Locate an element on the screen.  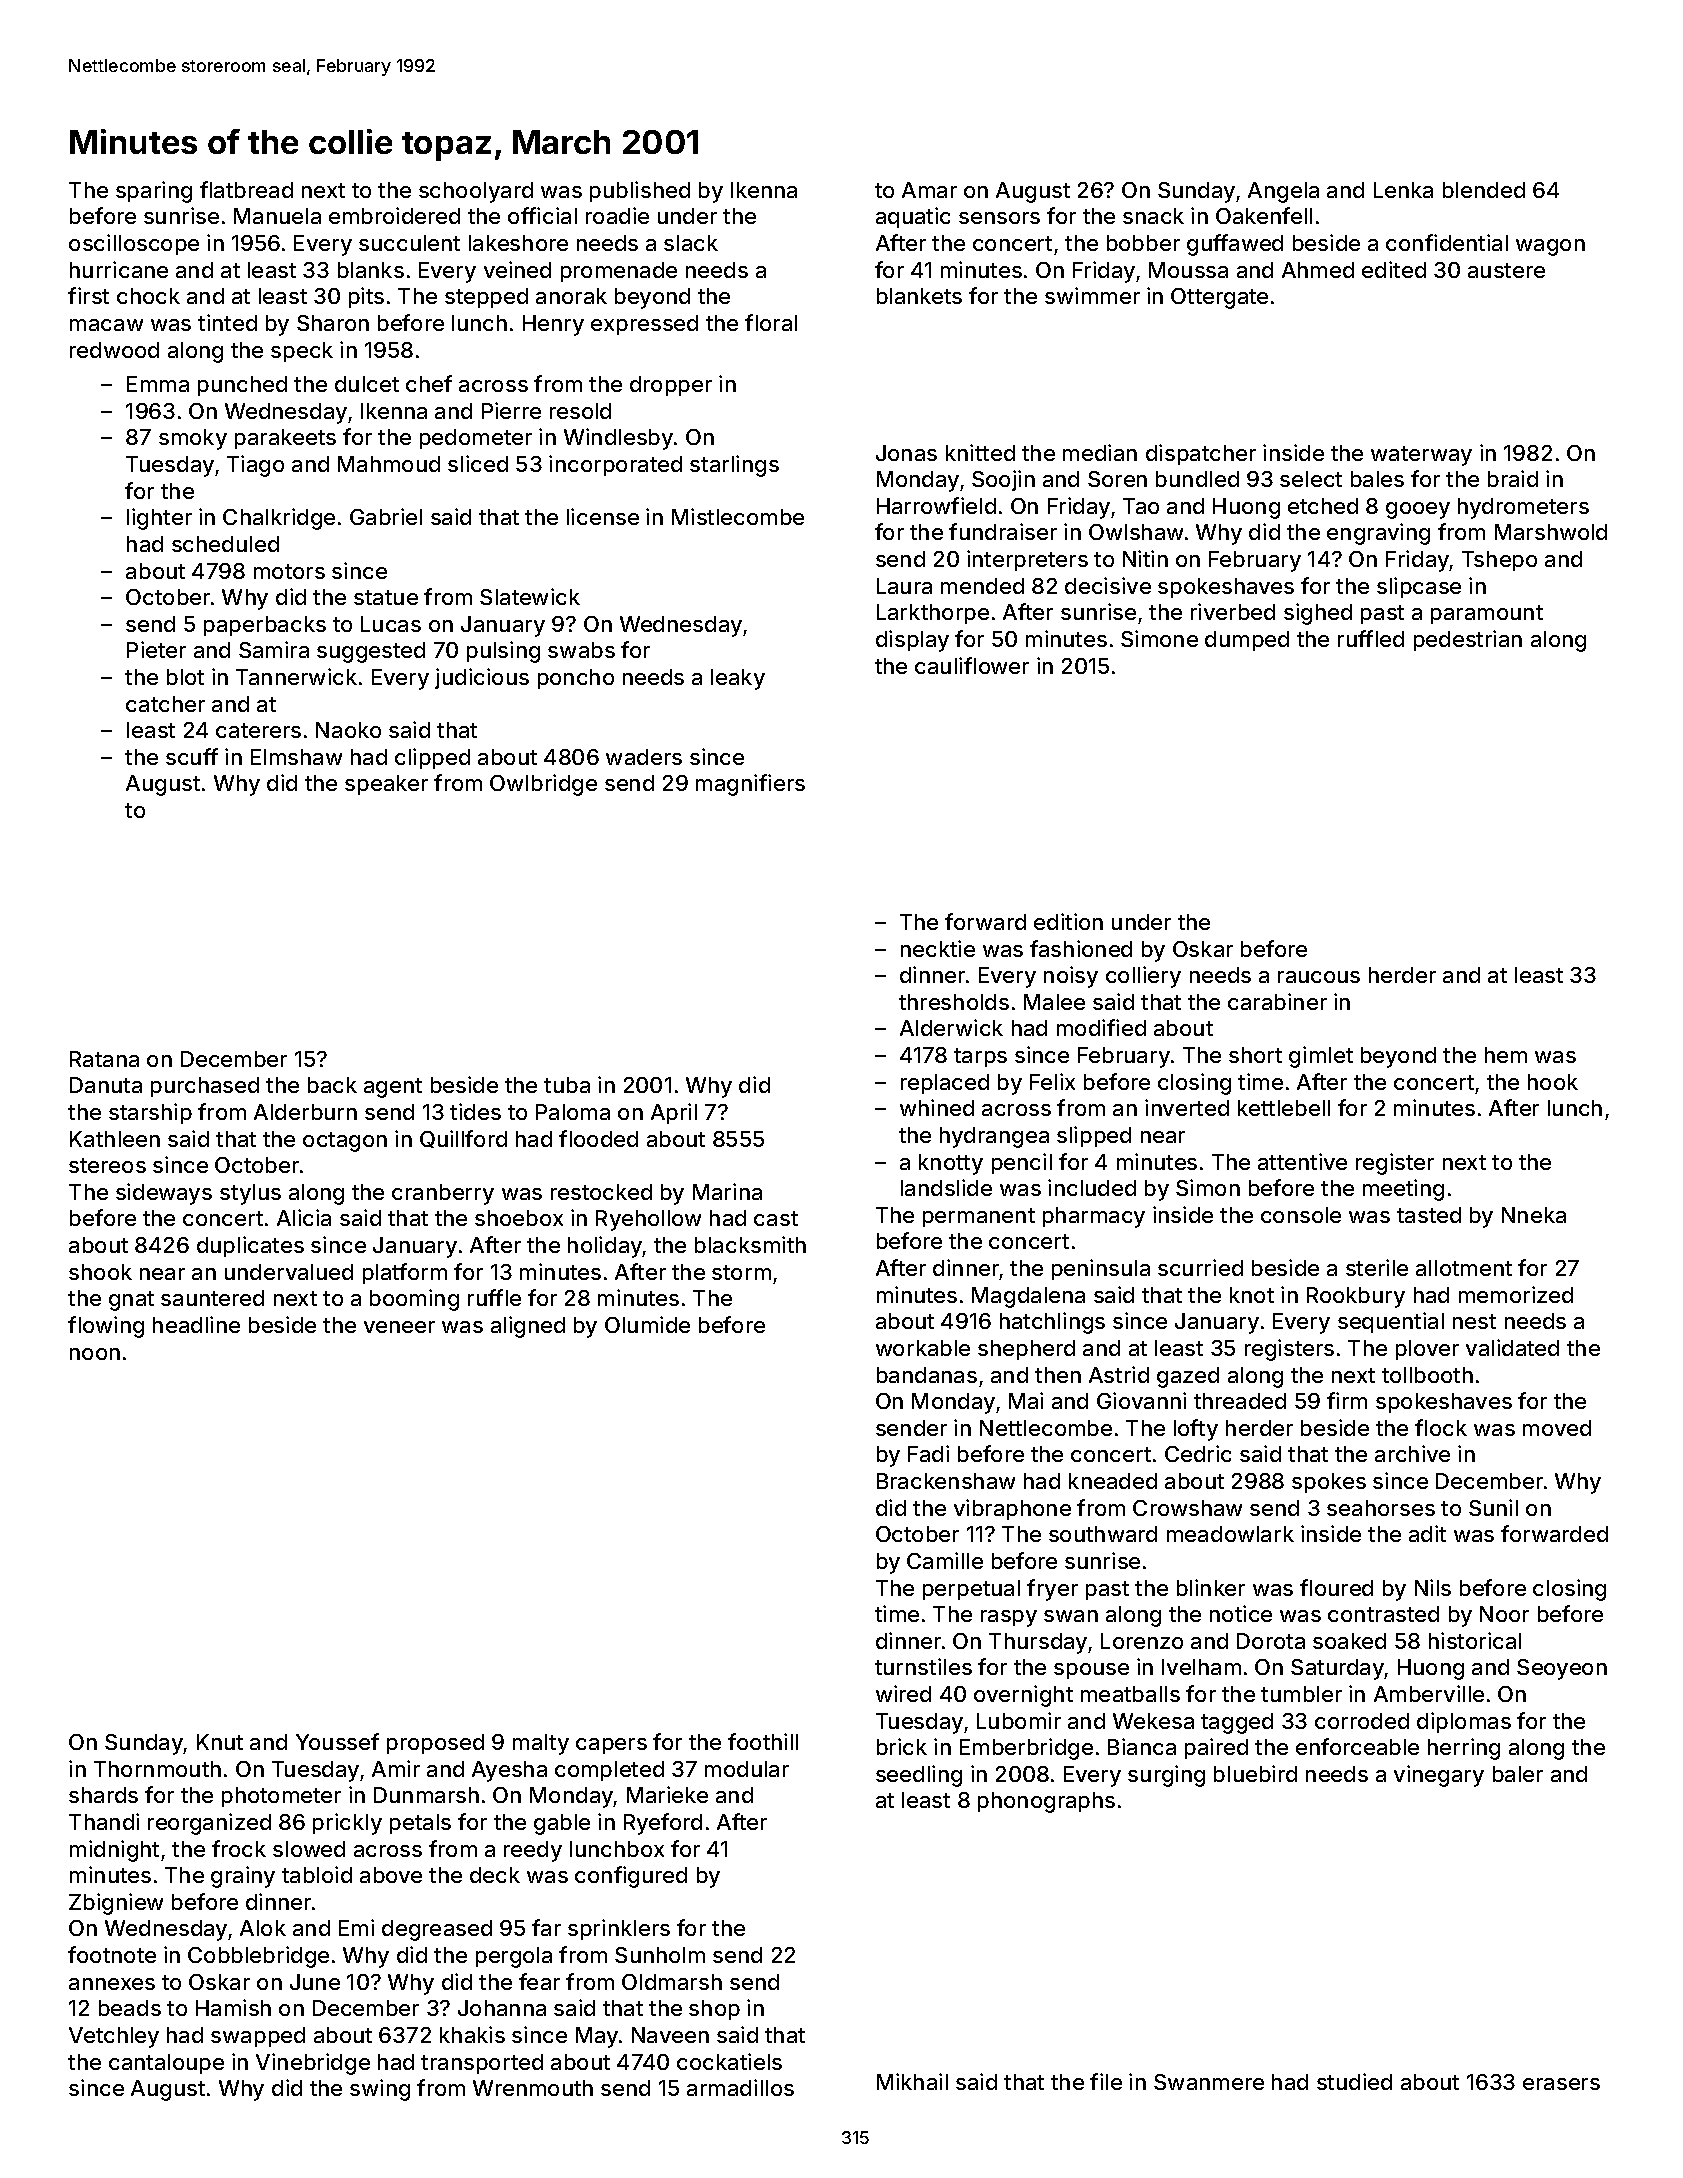
console is located at coordinates (1301, 1215).
